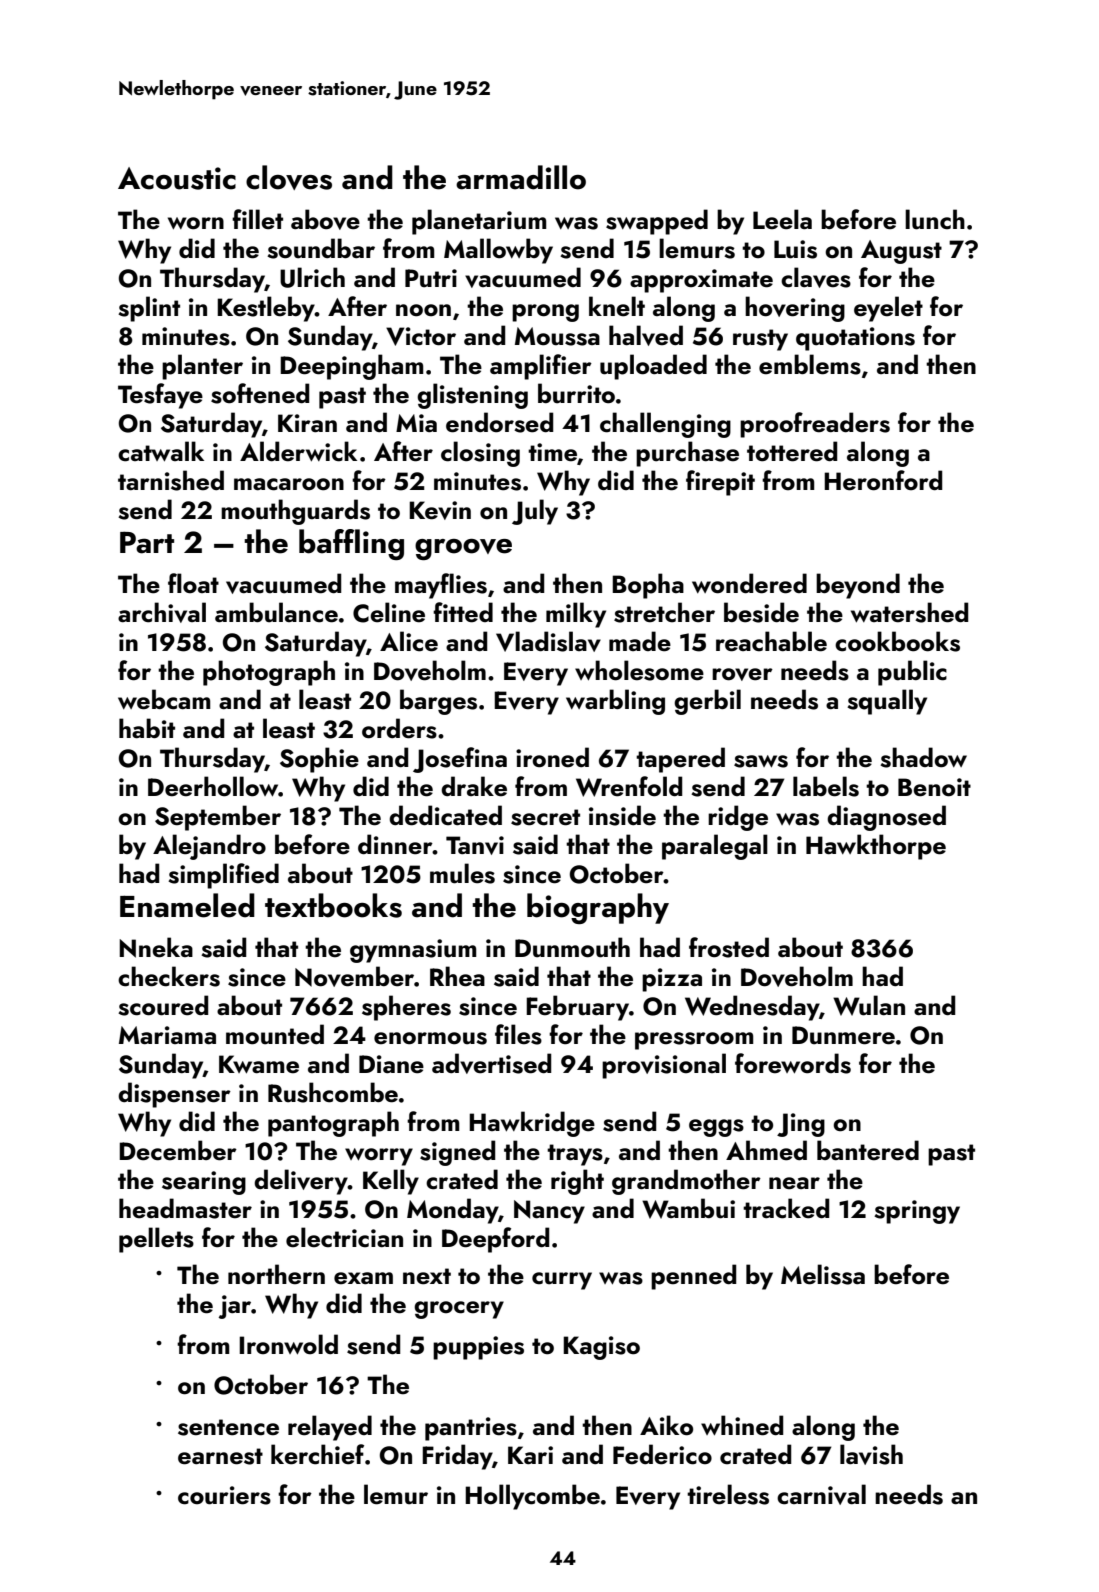 The width and height of the document is (1099, 1592). What do you see at coordinates (259, 1064) in the document?
I see `Kwame` at bounding box center [259, 1064].
